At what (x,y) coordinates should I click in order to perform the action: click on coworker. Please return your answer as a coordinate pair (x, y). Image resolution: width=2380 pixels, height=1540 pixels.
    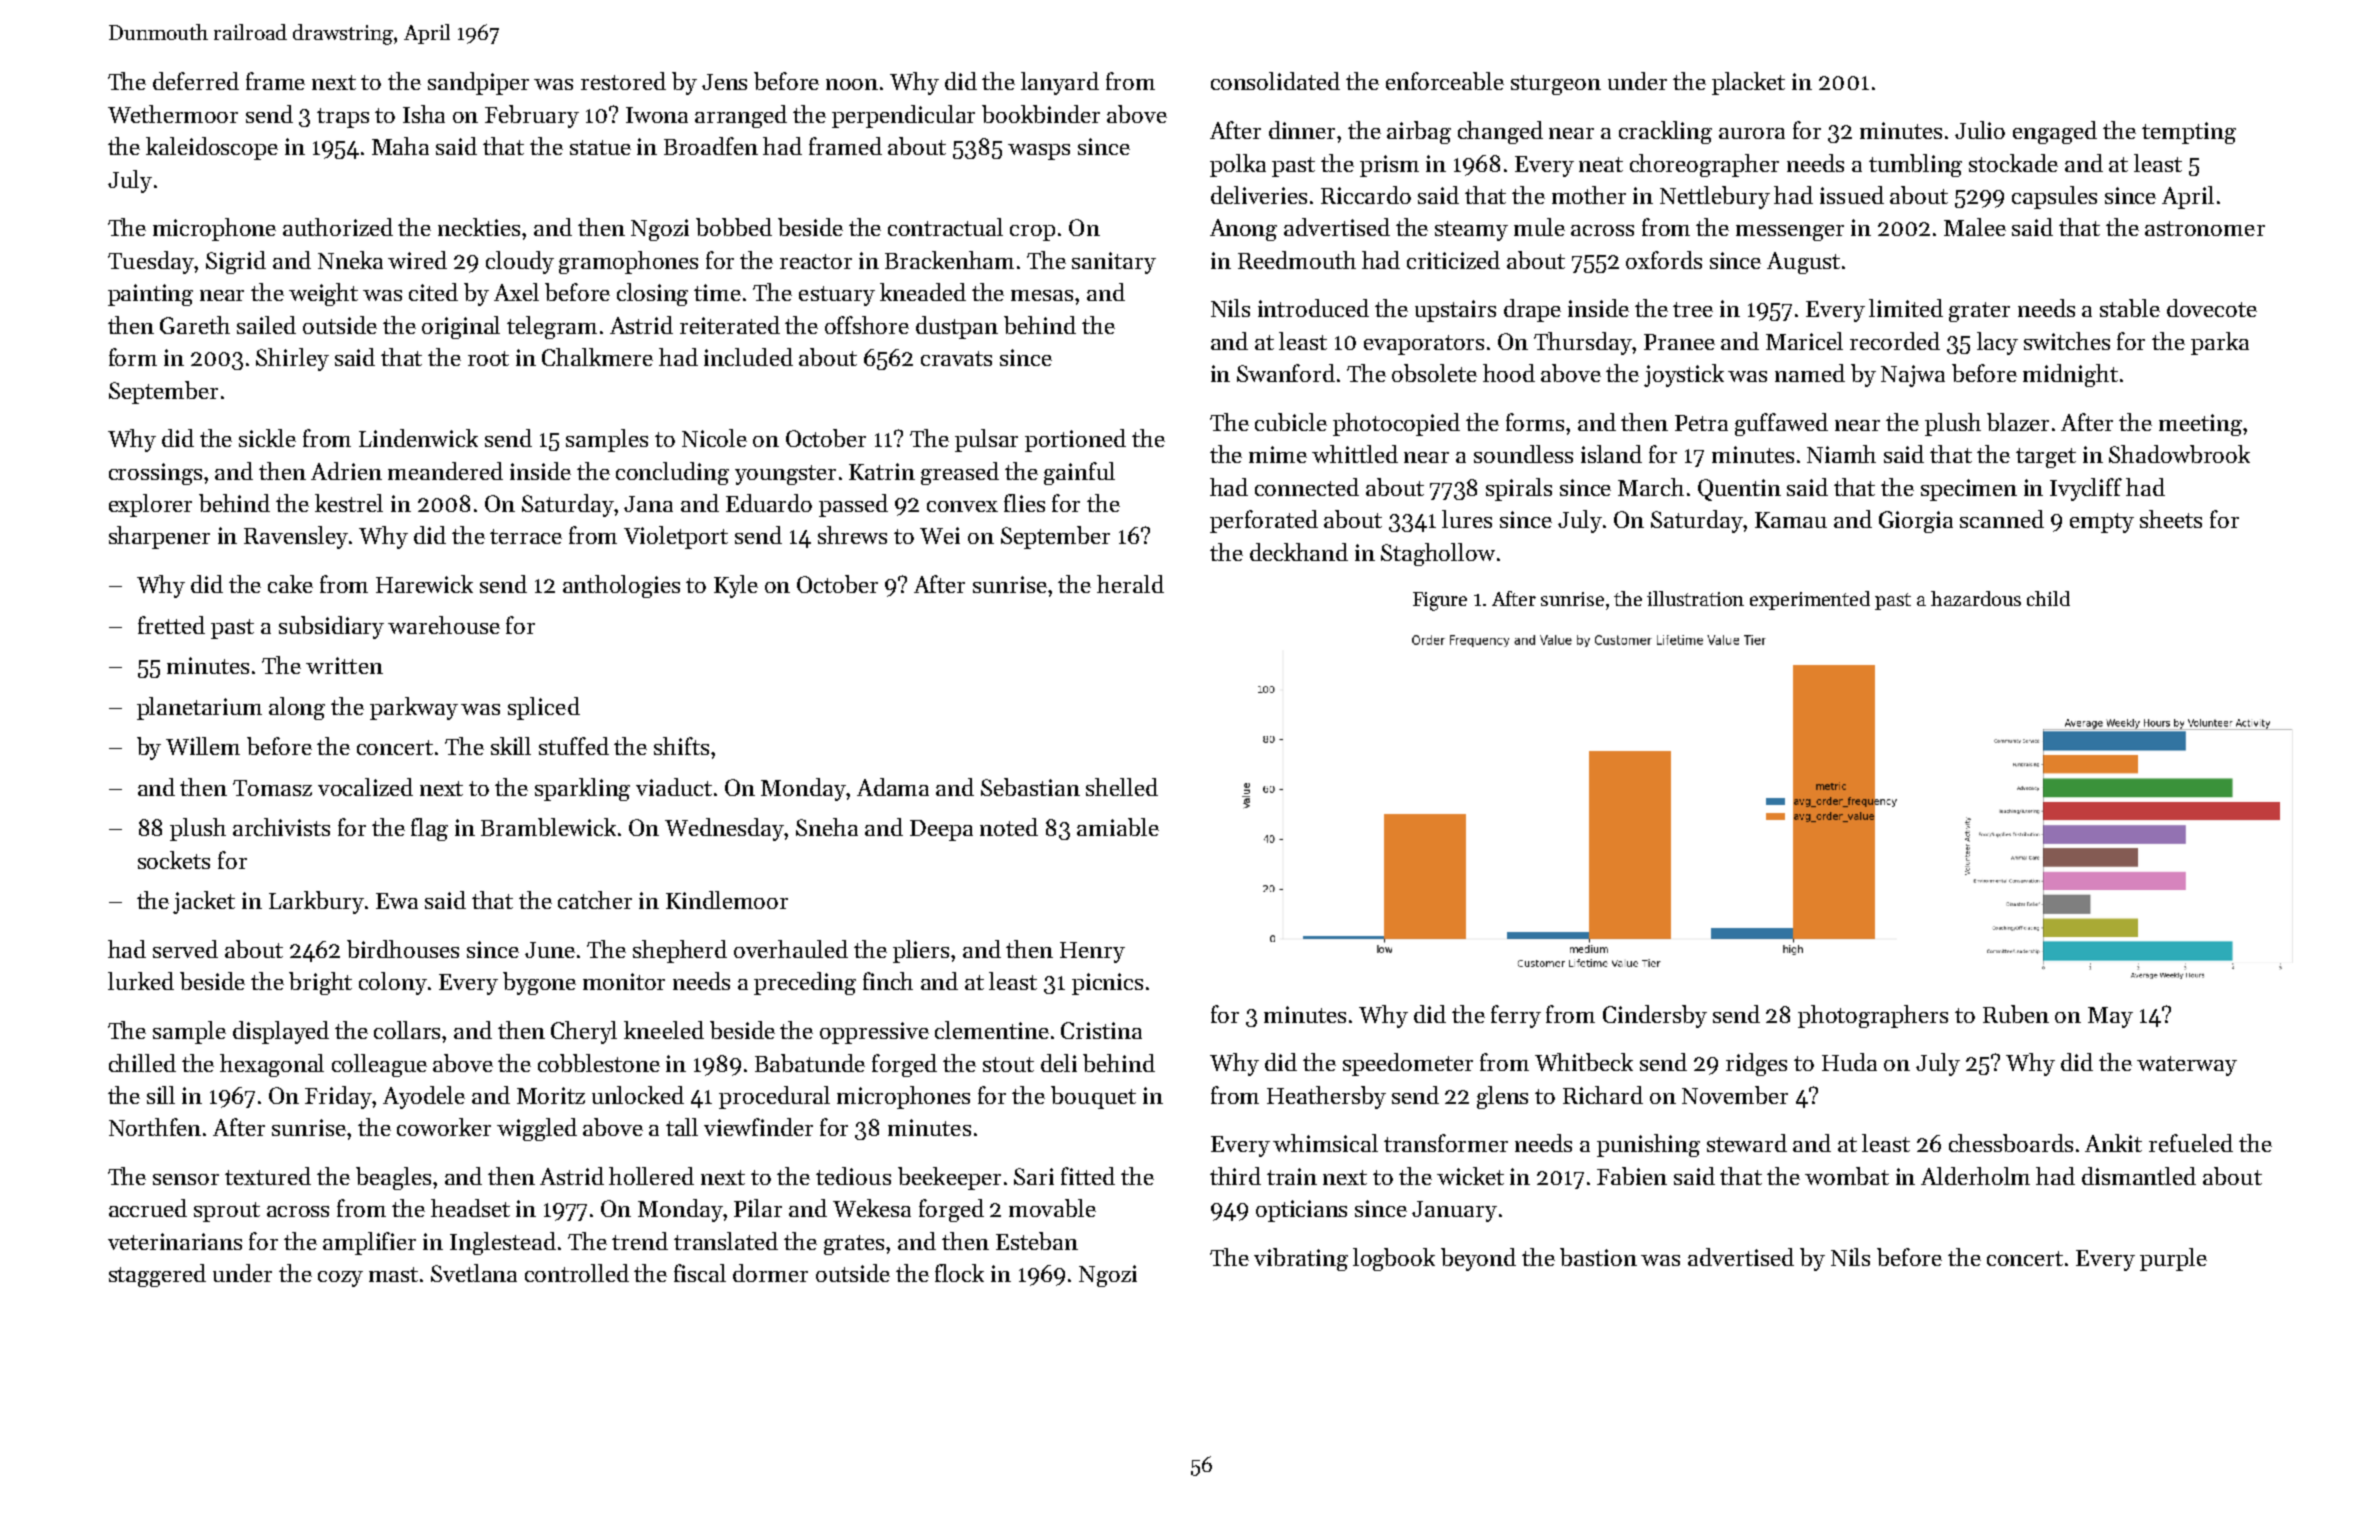
    Looking at the image, I should click on (444, 1127).
